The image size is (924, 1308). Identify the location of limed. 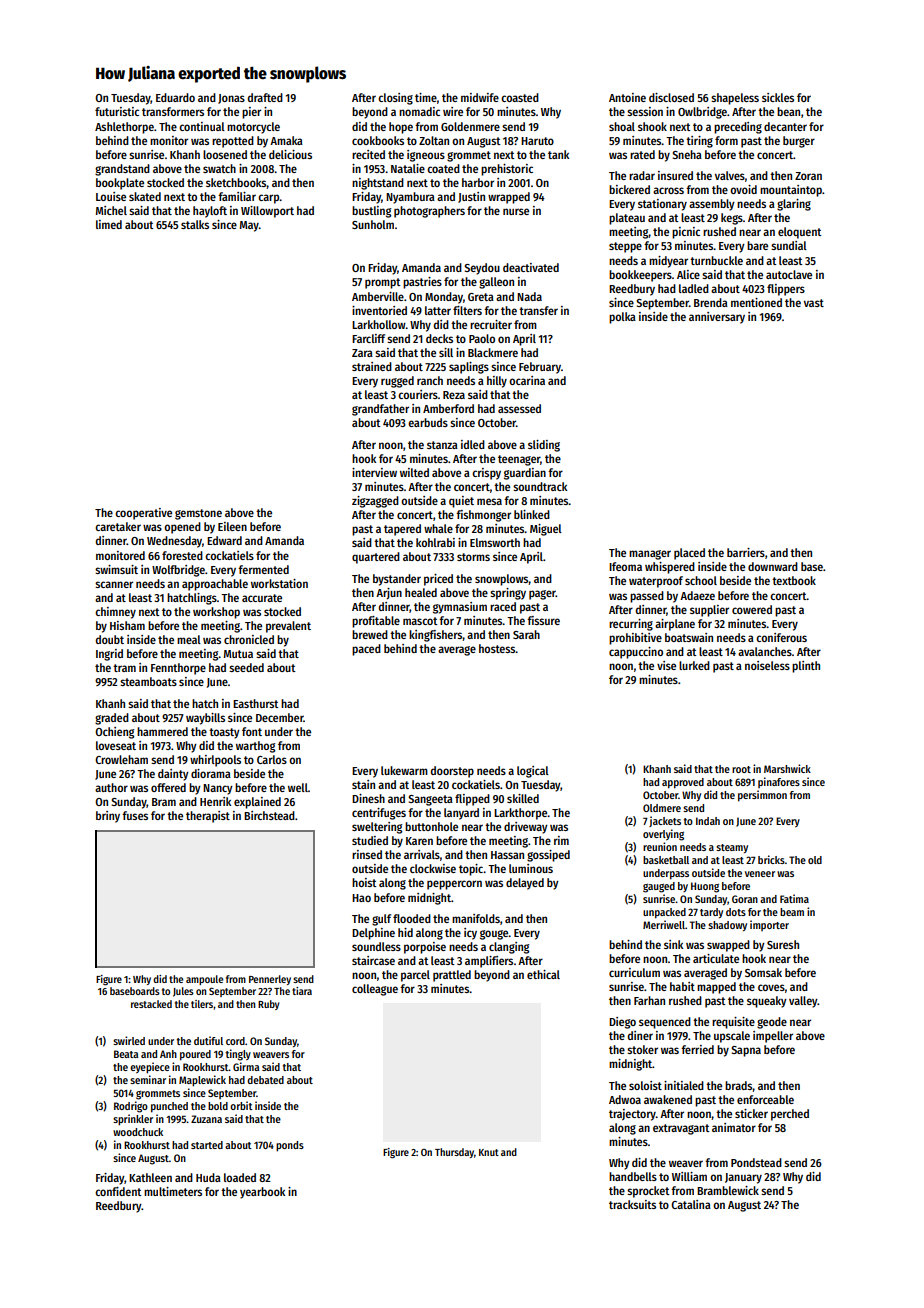
(109, 224).
